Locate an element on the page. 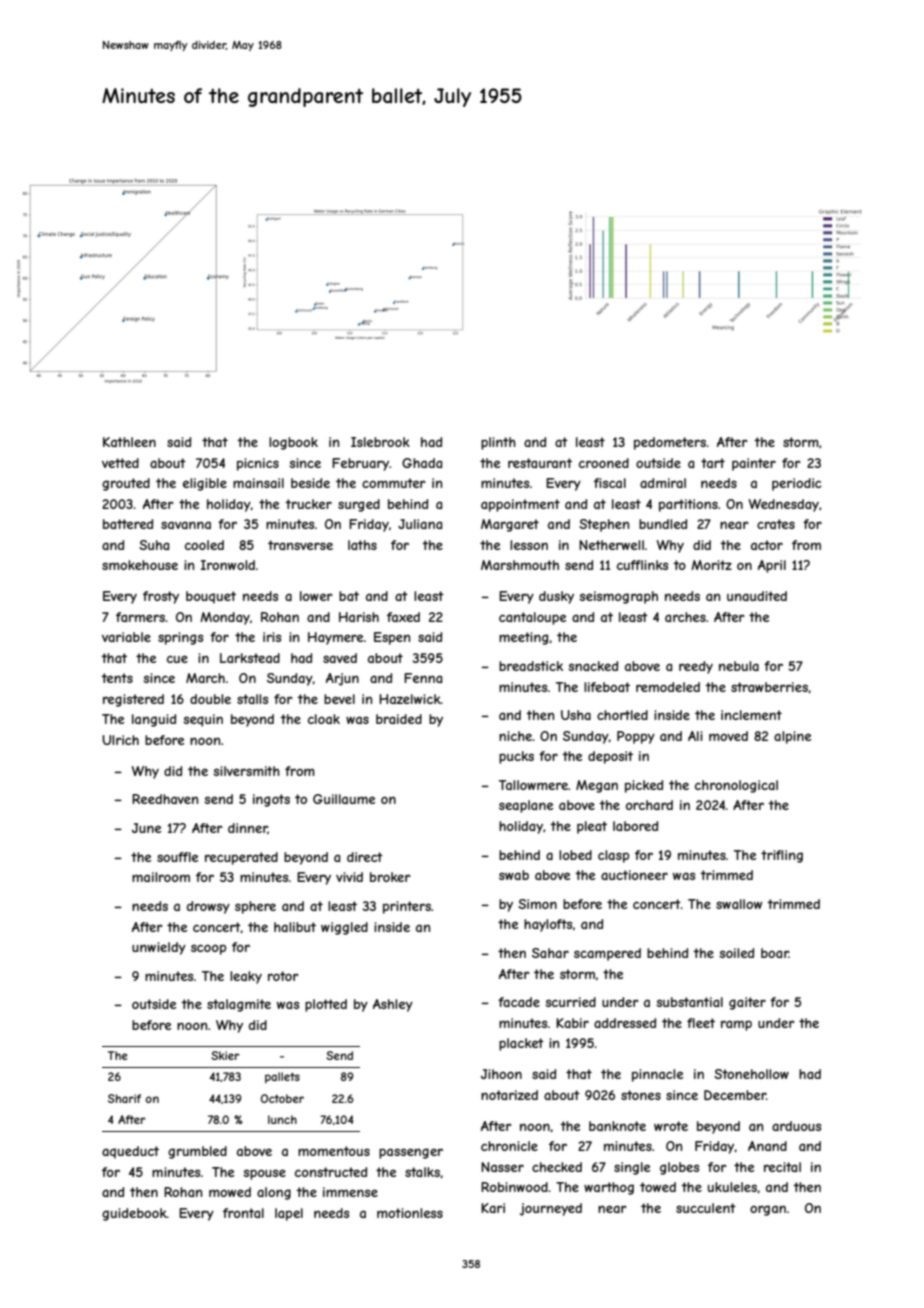 Image resolution: width=924 pixels, height=1308 pixels. frontal is located at coordinates (243, 1213).
